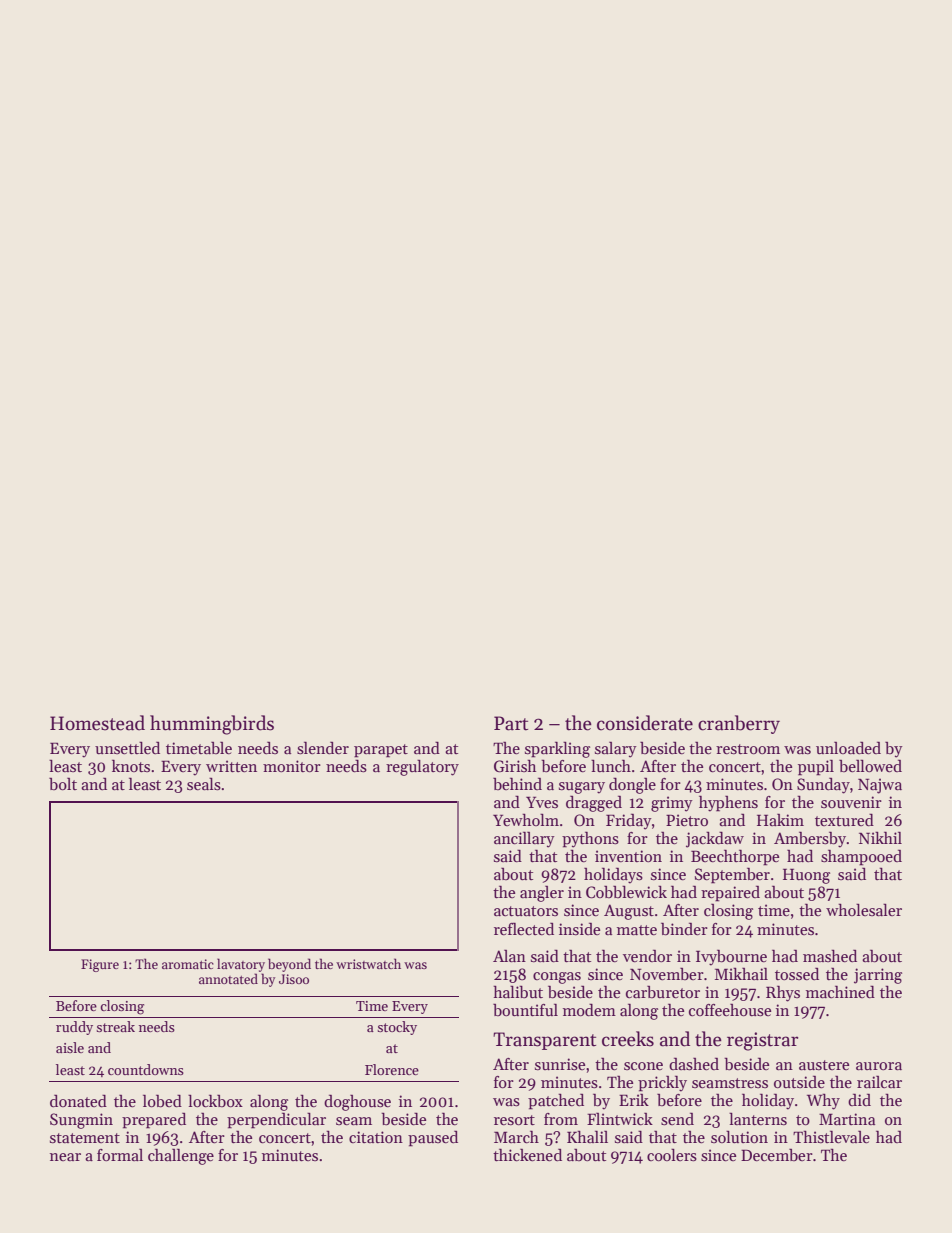 The width and height of the screenshot is (952, 1233). Describe the element at coordinates (527, 1155) in the screenshot. I see `thickened` at that location.
